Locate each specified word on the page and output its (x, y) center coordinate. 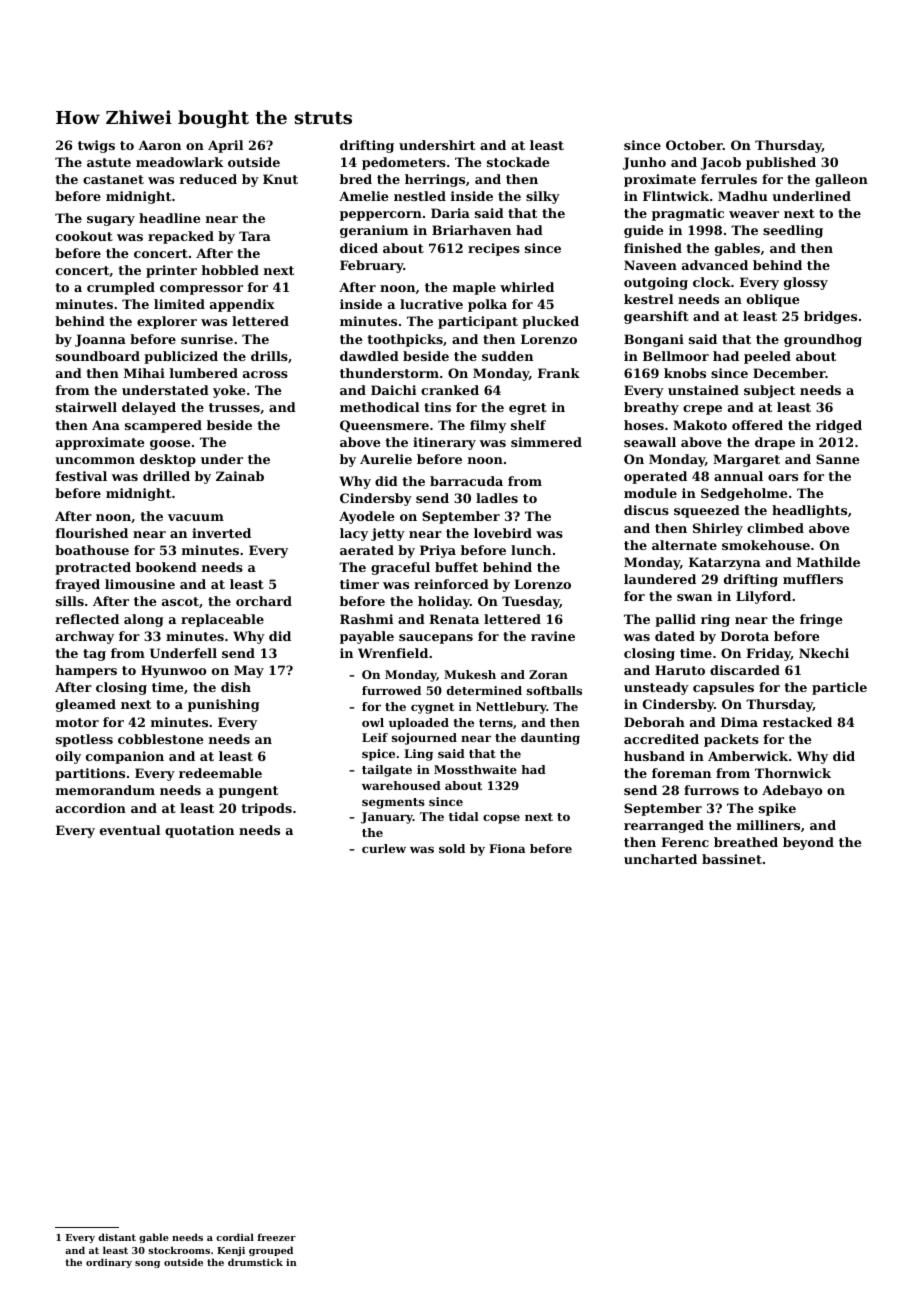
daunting (550, 739)
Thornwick (793, 773)
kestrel (648, 299)
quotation (199, 831)
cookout (84, 236)
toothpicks (405, 340)
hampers (86, 671)
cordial (235, 1237)
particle (839, 688)
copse (501, 819)
